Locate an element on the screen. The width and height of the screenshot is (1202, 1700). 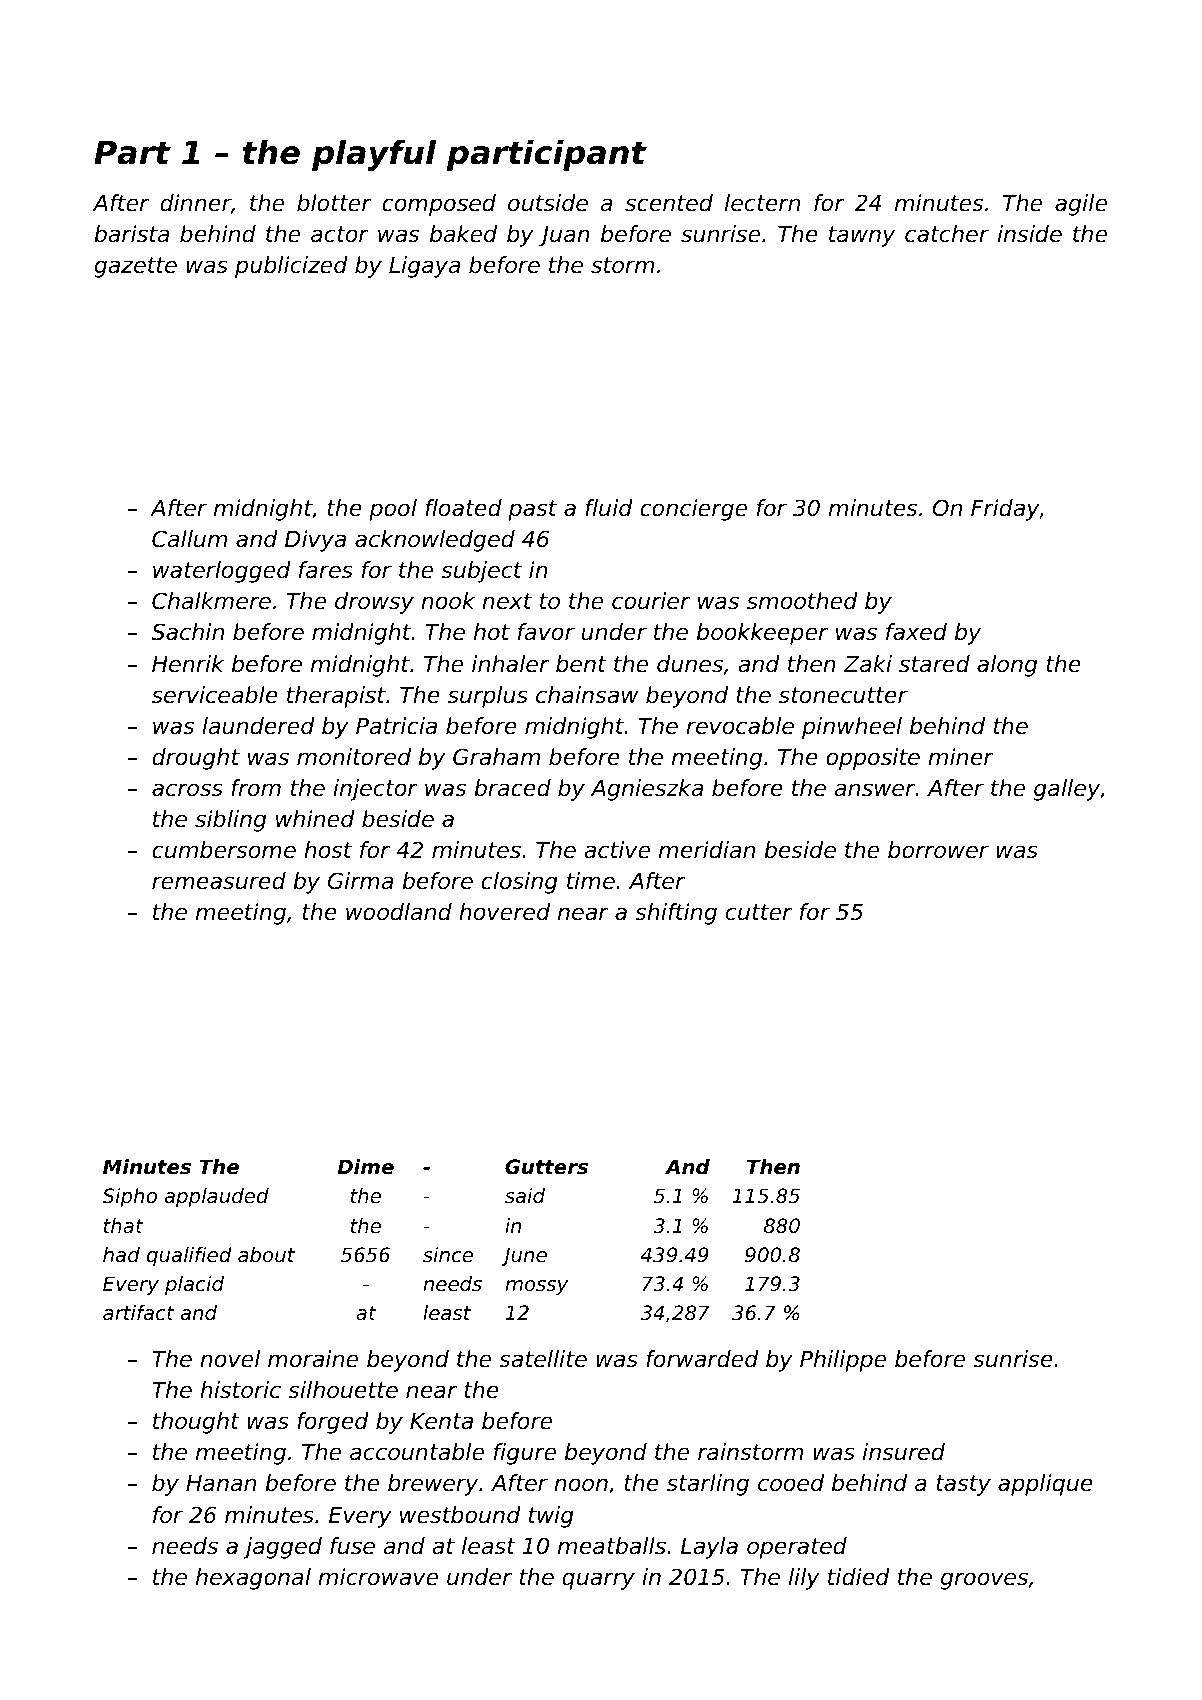
Sipho is located at coordinates (130, 1197).
